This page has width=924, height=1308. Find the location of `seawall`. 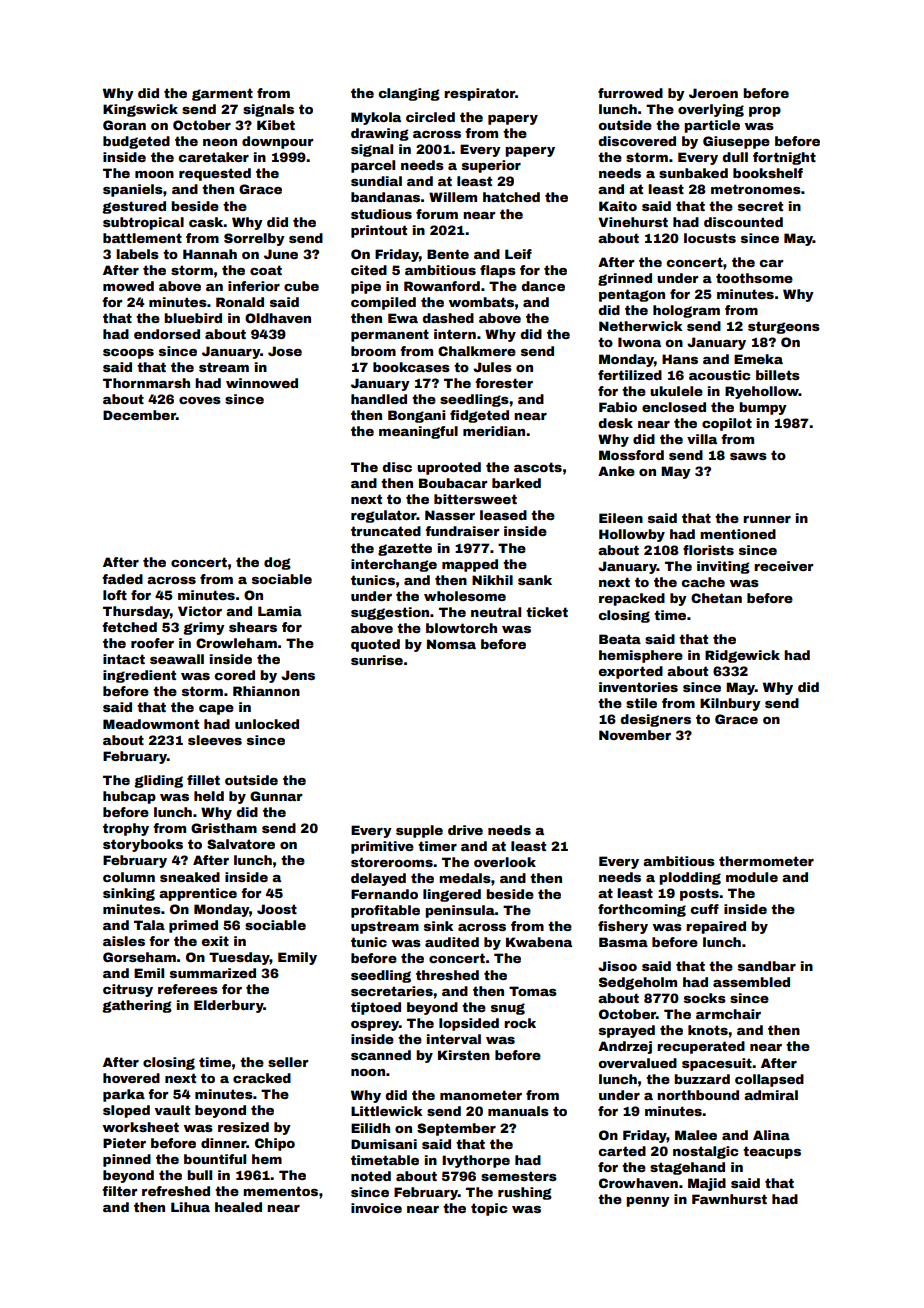

seawall is located at coordinates (177, 659).
